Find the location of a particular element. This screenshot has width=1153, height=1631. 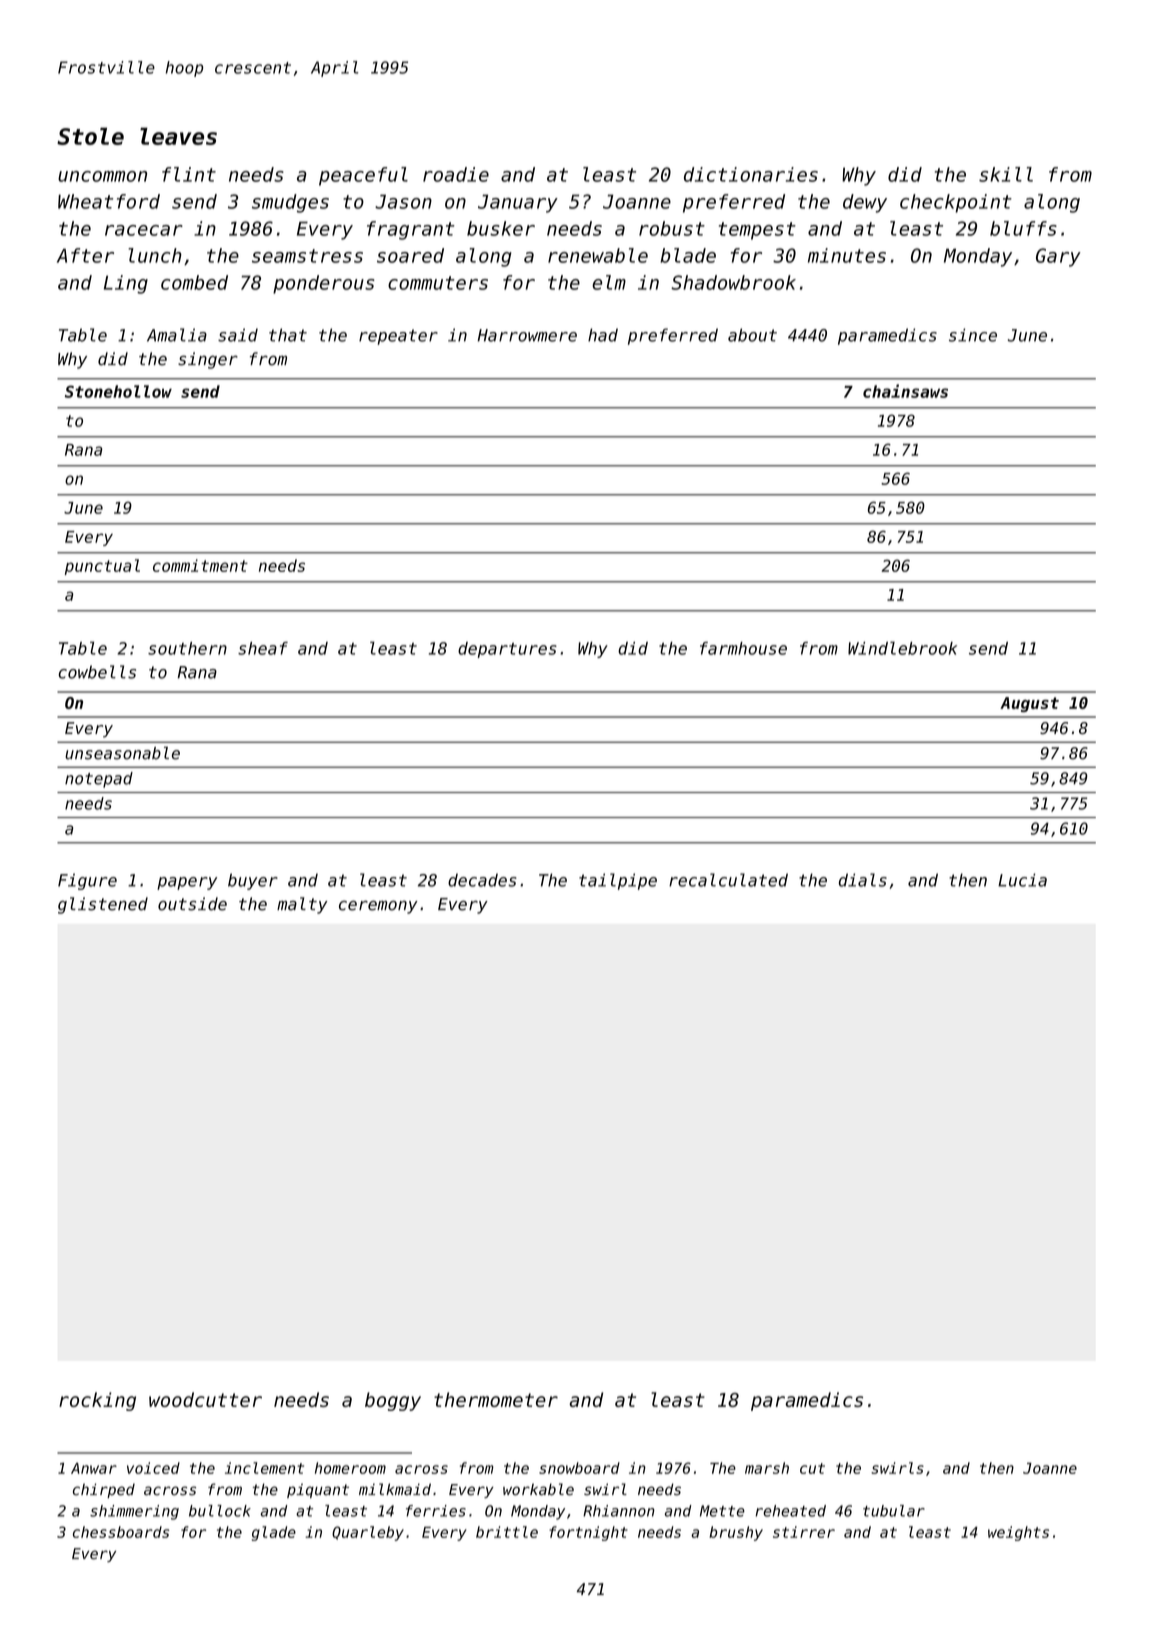

decades is located at coordinates (482, 880).
